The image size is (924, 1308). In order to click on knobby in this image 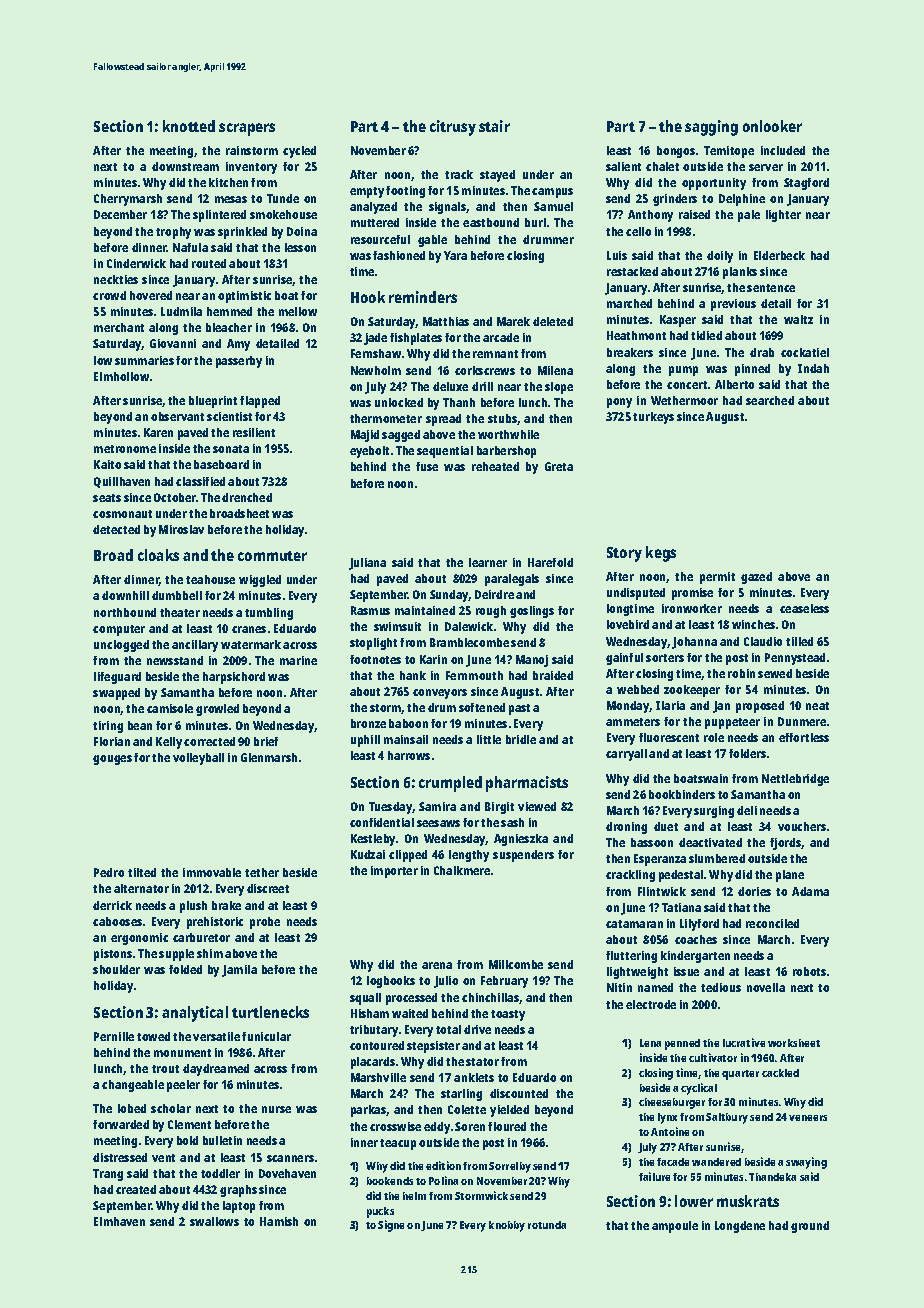, I will do `click(507, 1226)`.
